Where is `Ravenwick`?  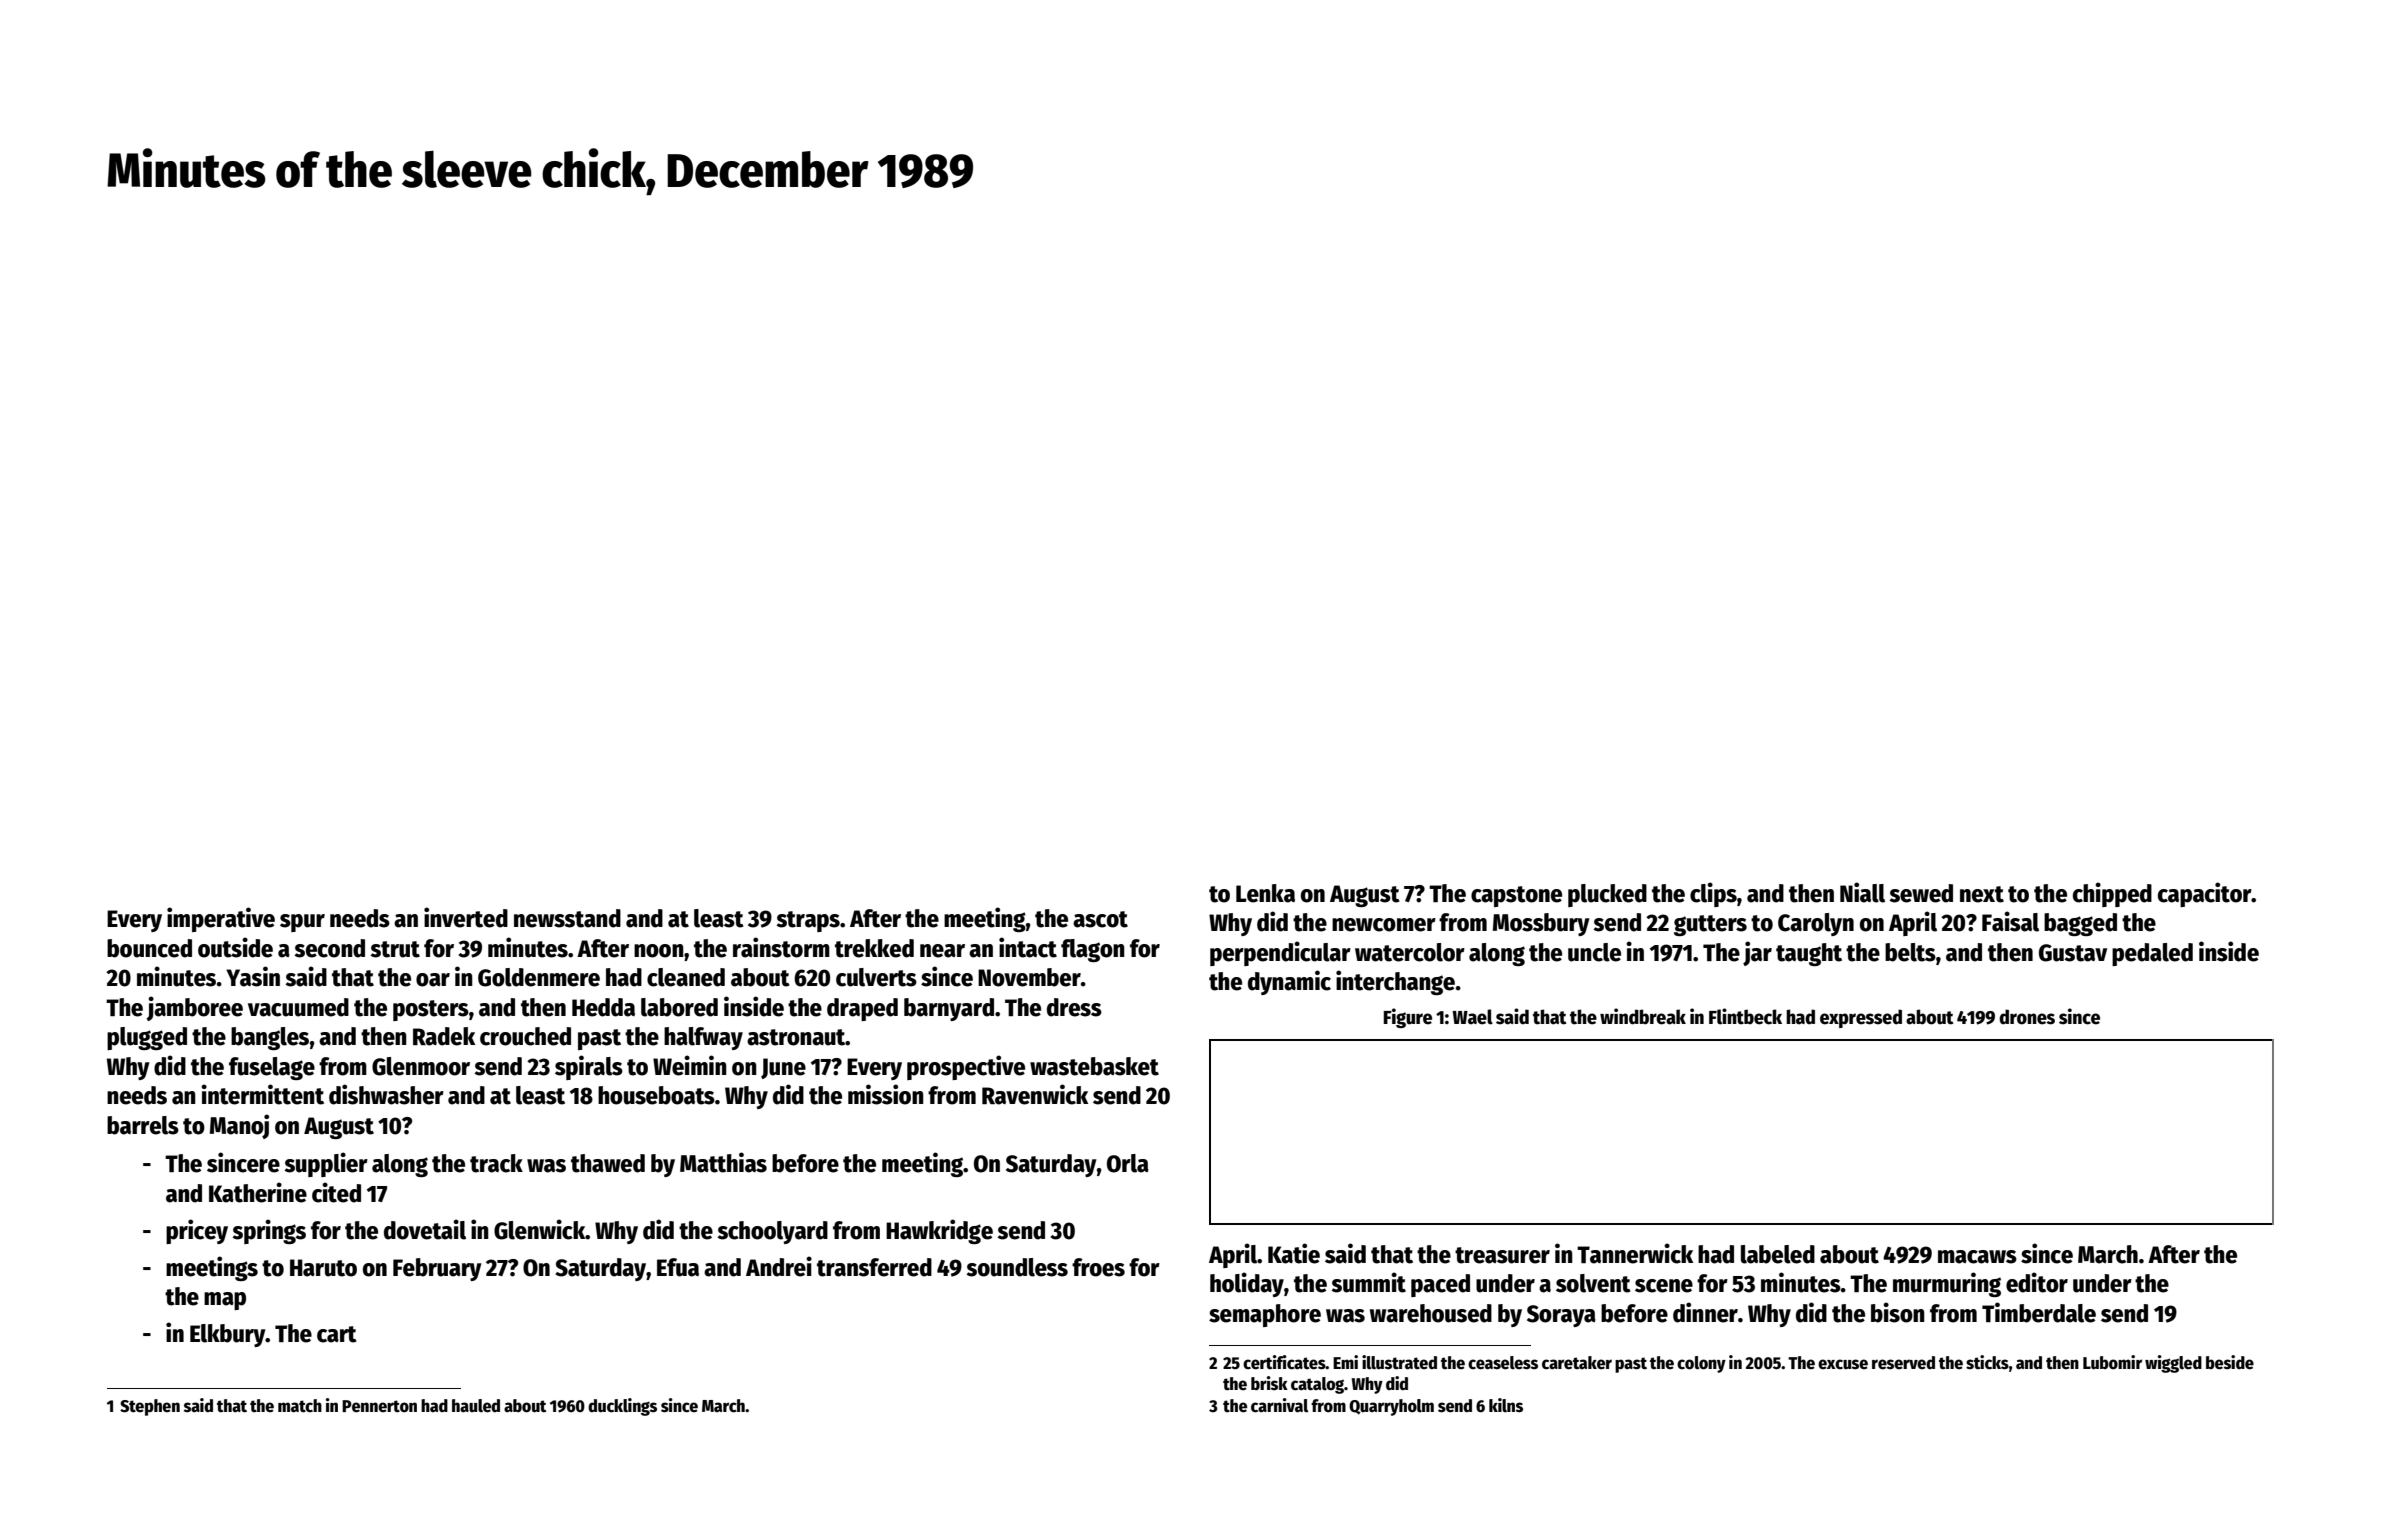
Ravenwick is located at coordinates (1035, 1094).
